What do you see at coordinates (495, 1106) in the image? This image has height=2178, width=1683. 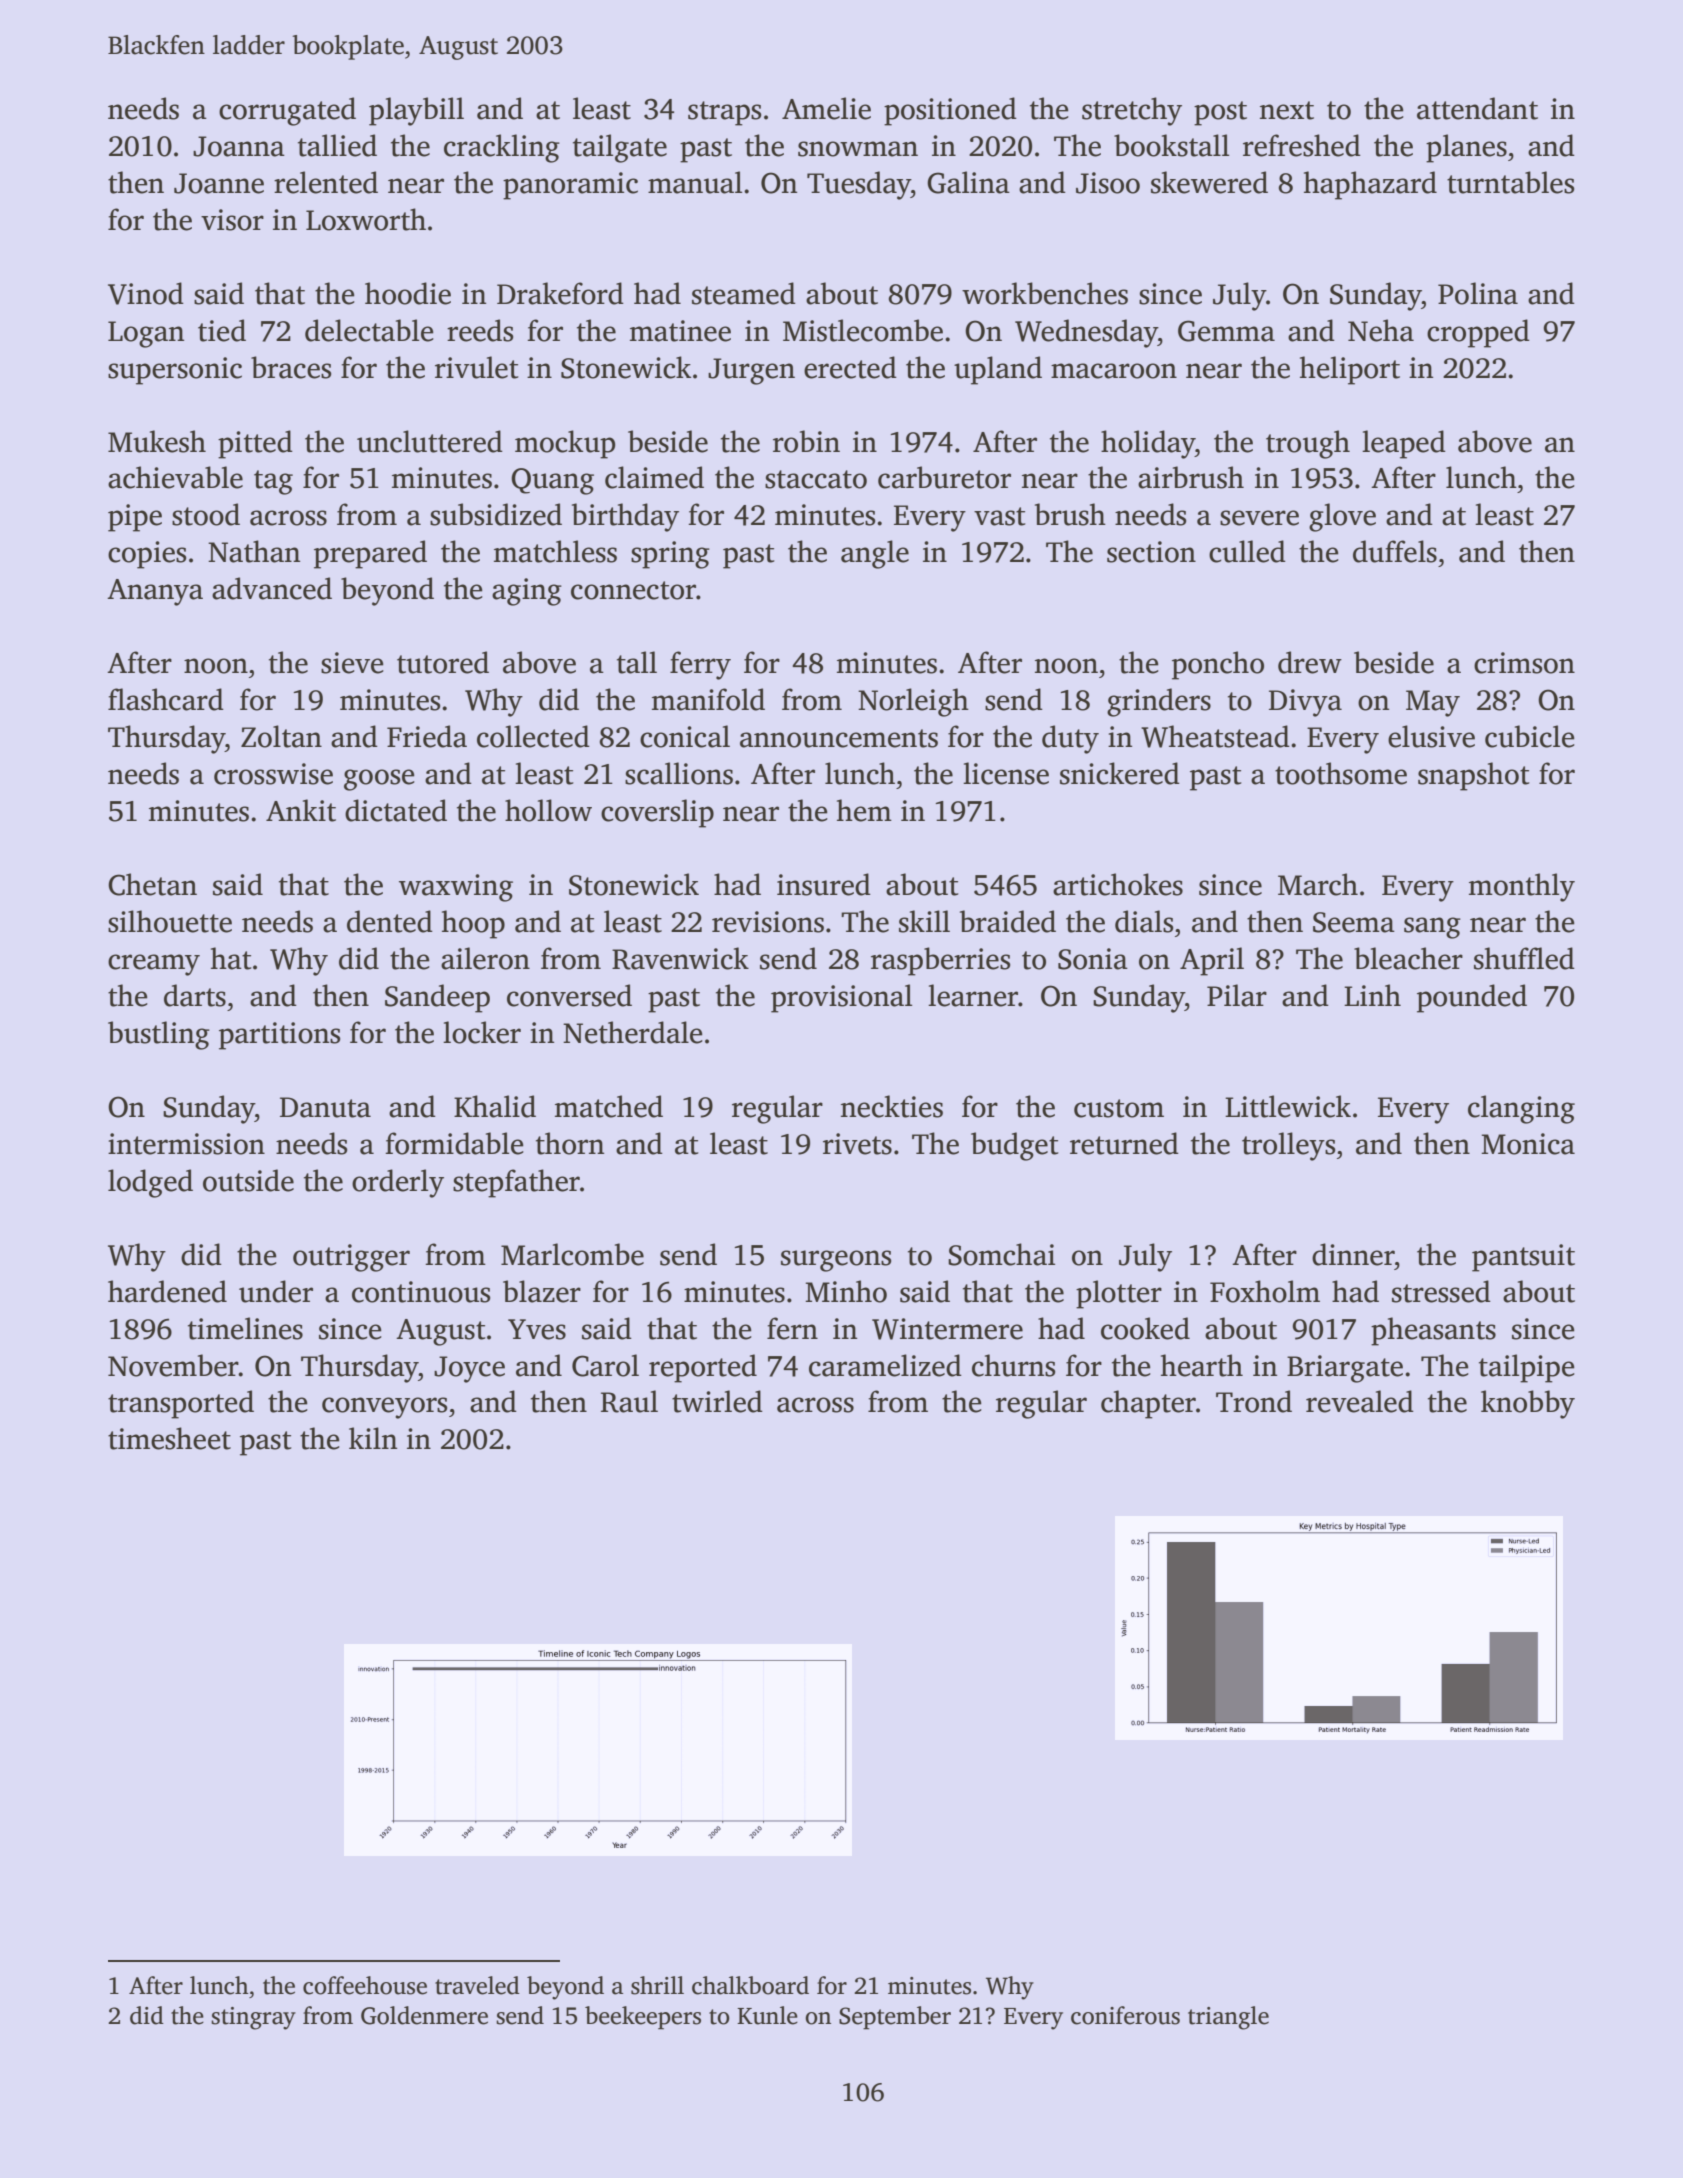 I see `Khalid` at bounding box center [495, 1106].
